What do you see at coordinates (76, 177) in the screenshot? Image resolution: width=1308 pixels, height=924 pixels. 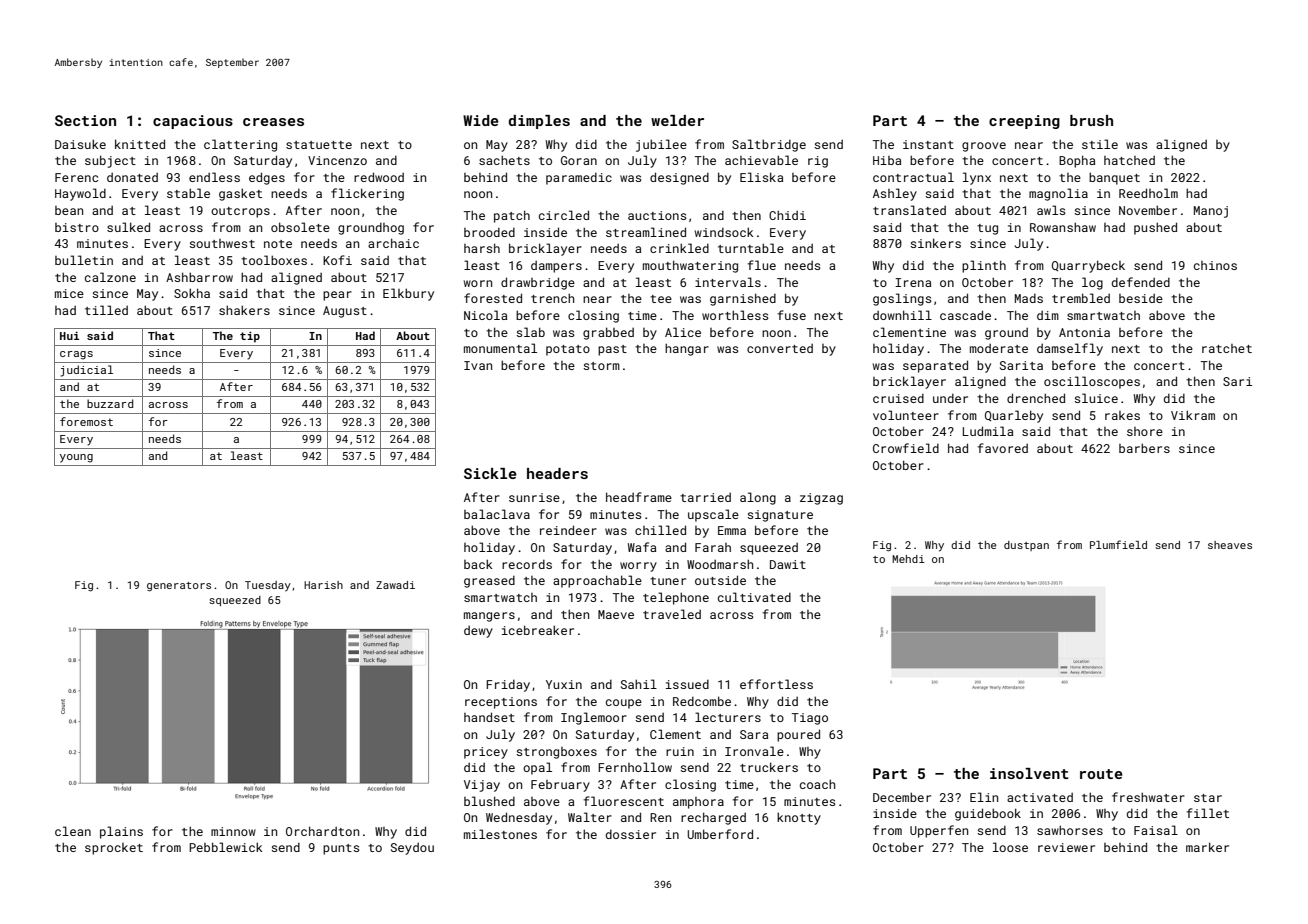 I see `Ferenc` at bounding box center [76, 177].
